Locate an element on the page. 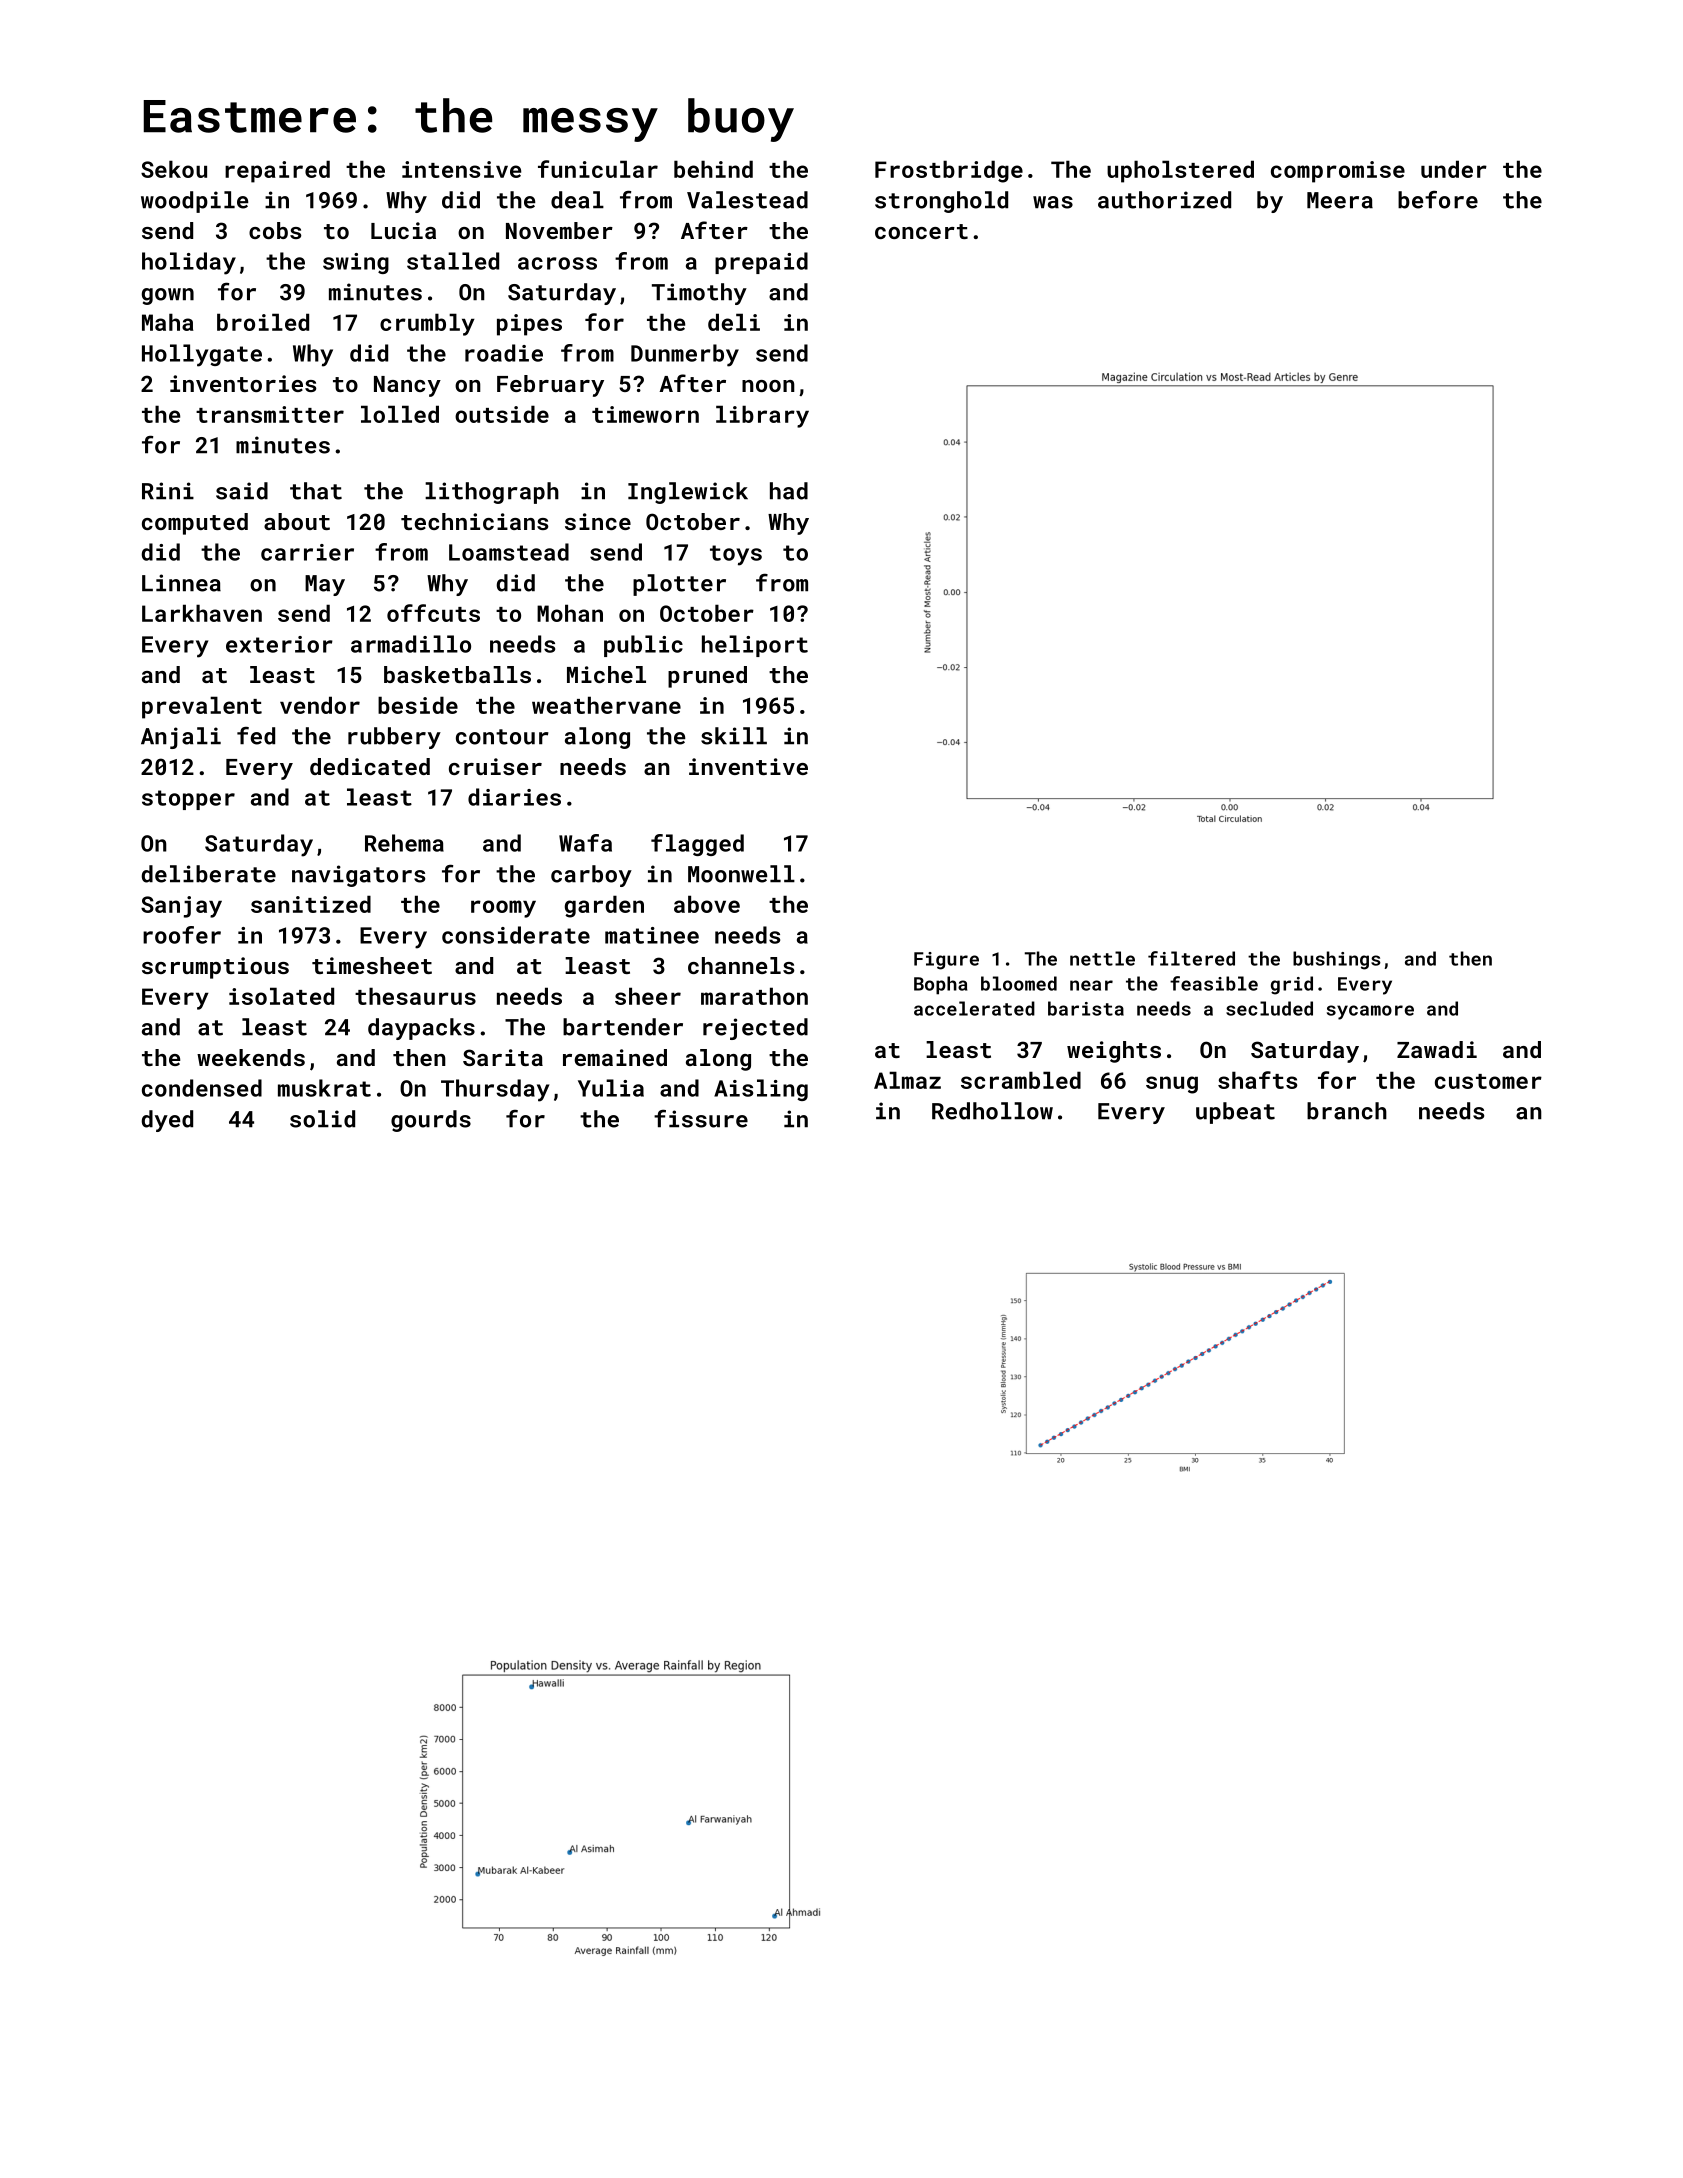  filtered is located at coordinates (1191, 958).
